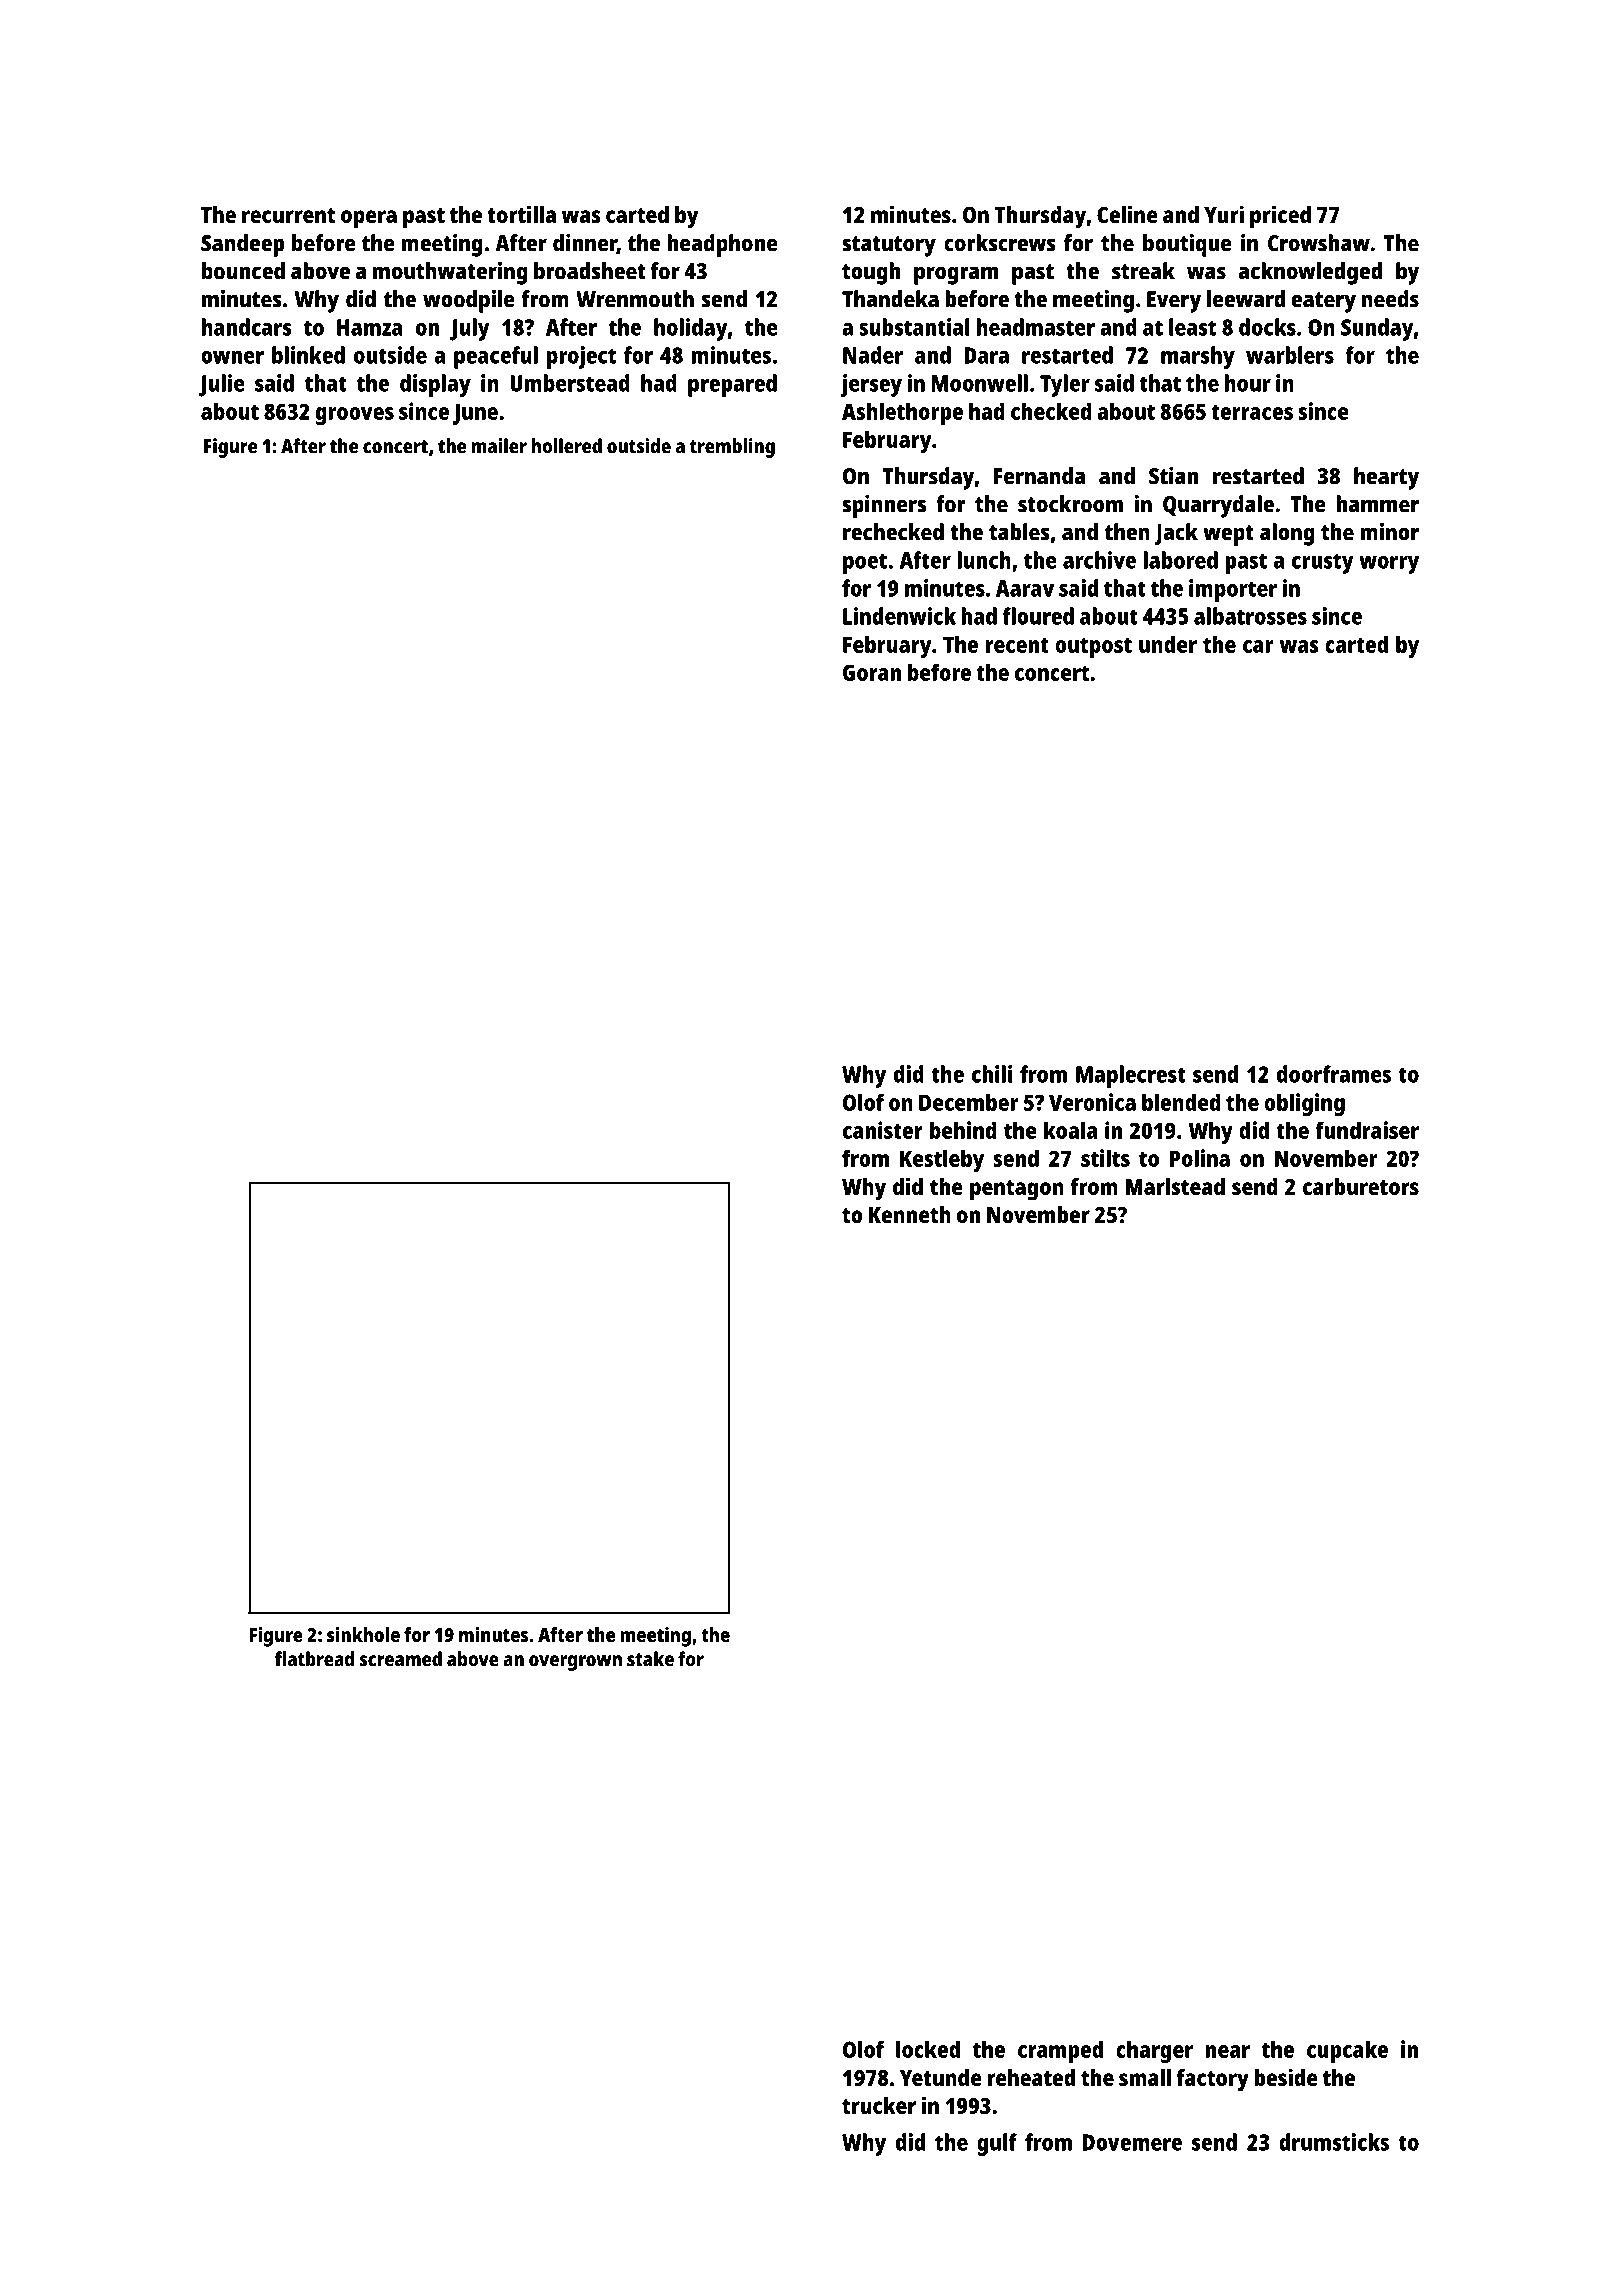 This page has width=1620, height=2292. I want to click on crusty, so click(1323, 563).
